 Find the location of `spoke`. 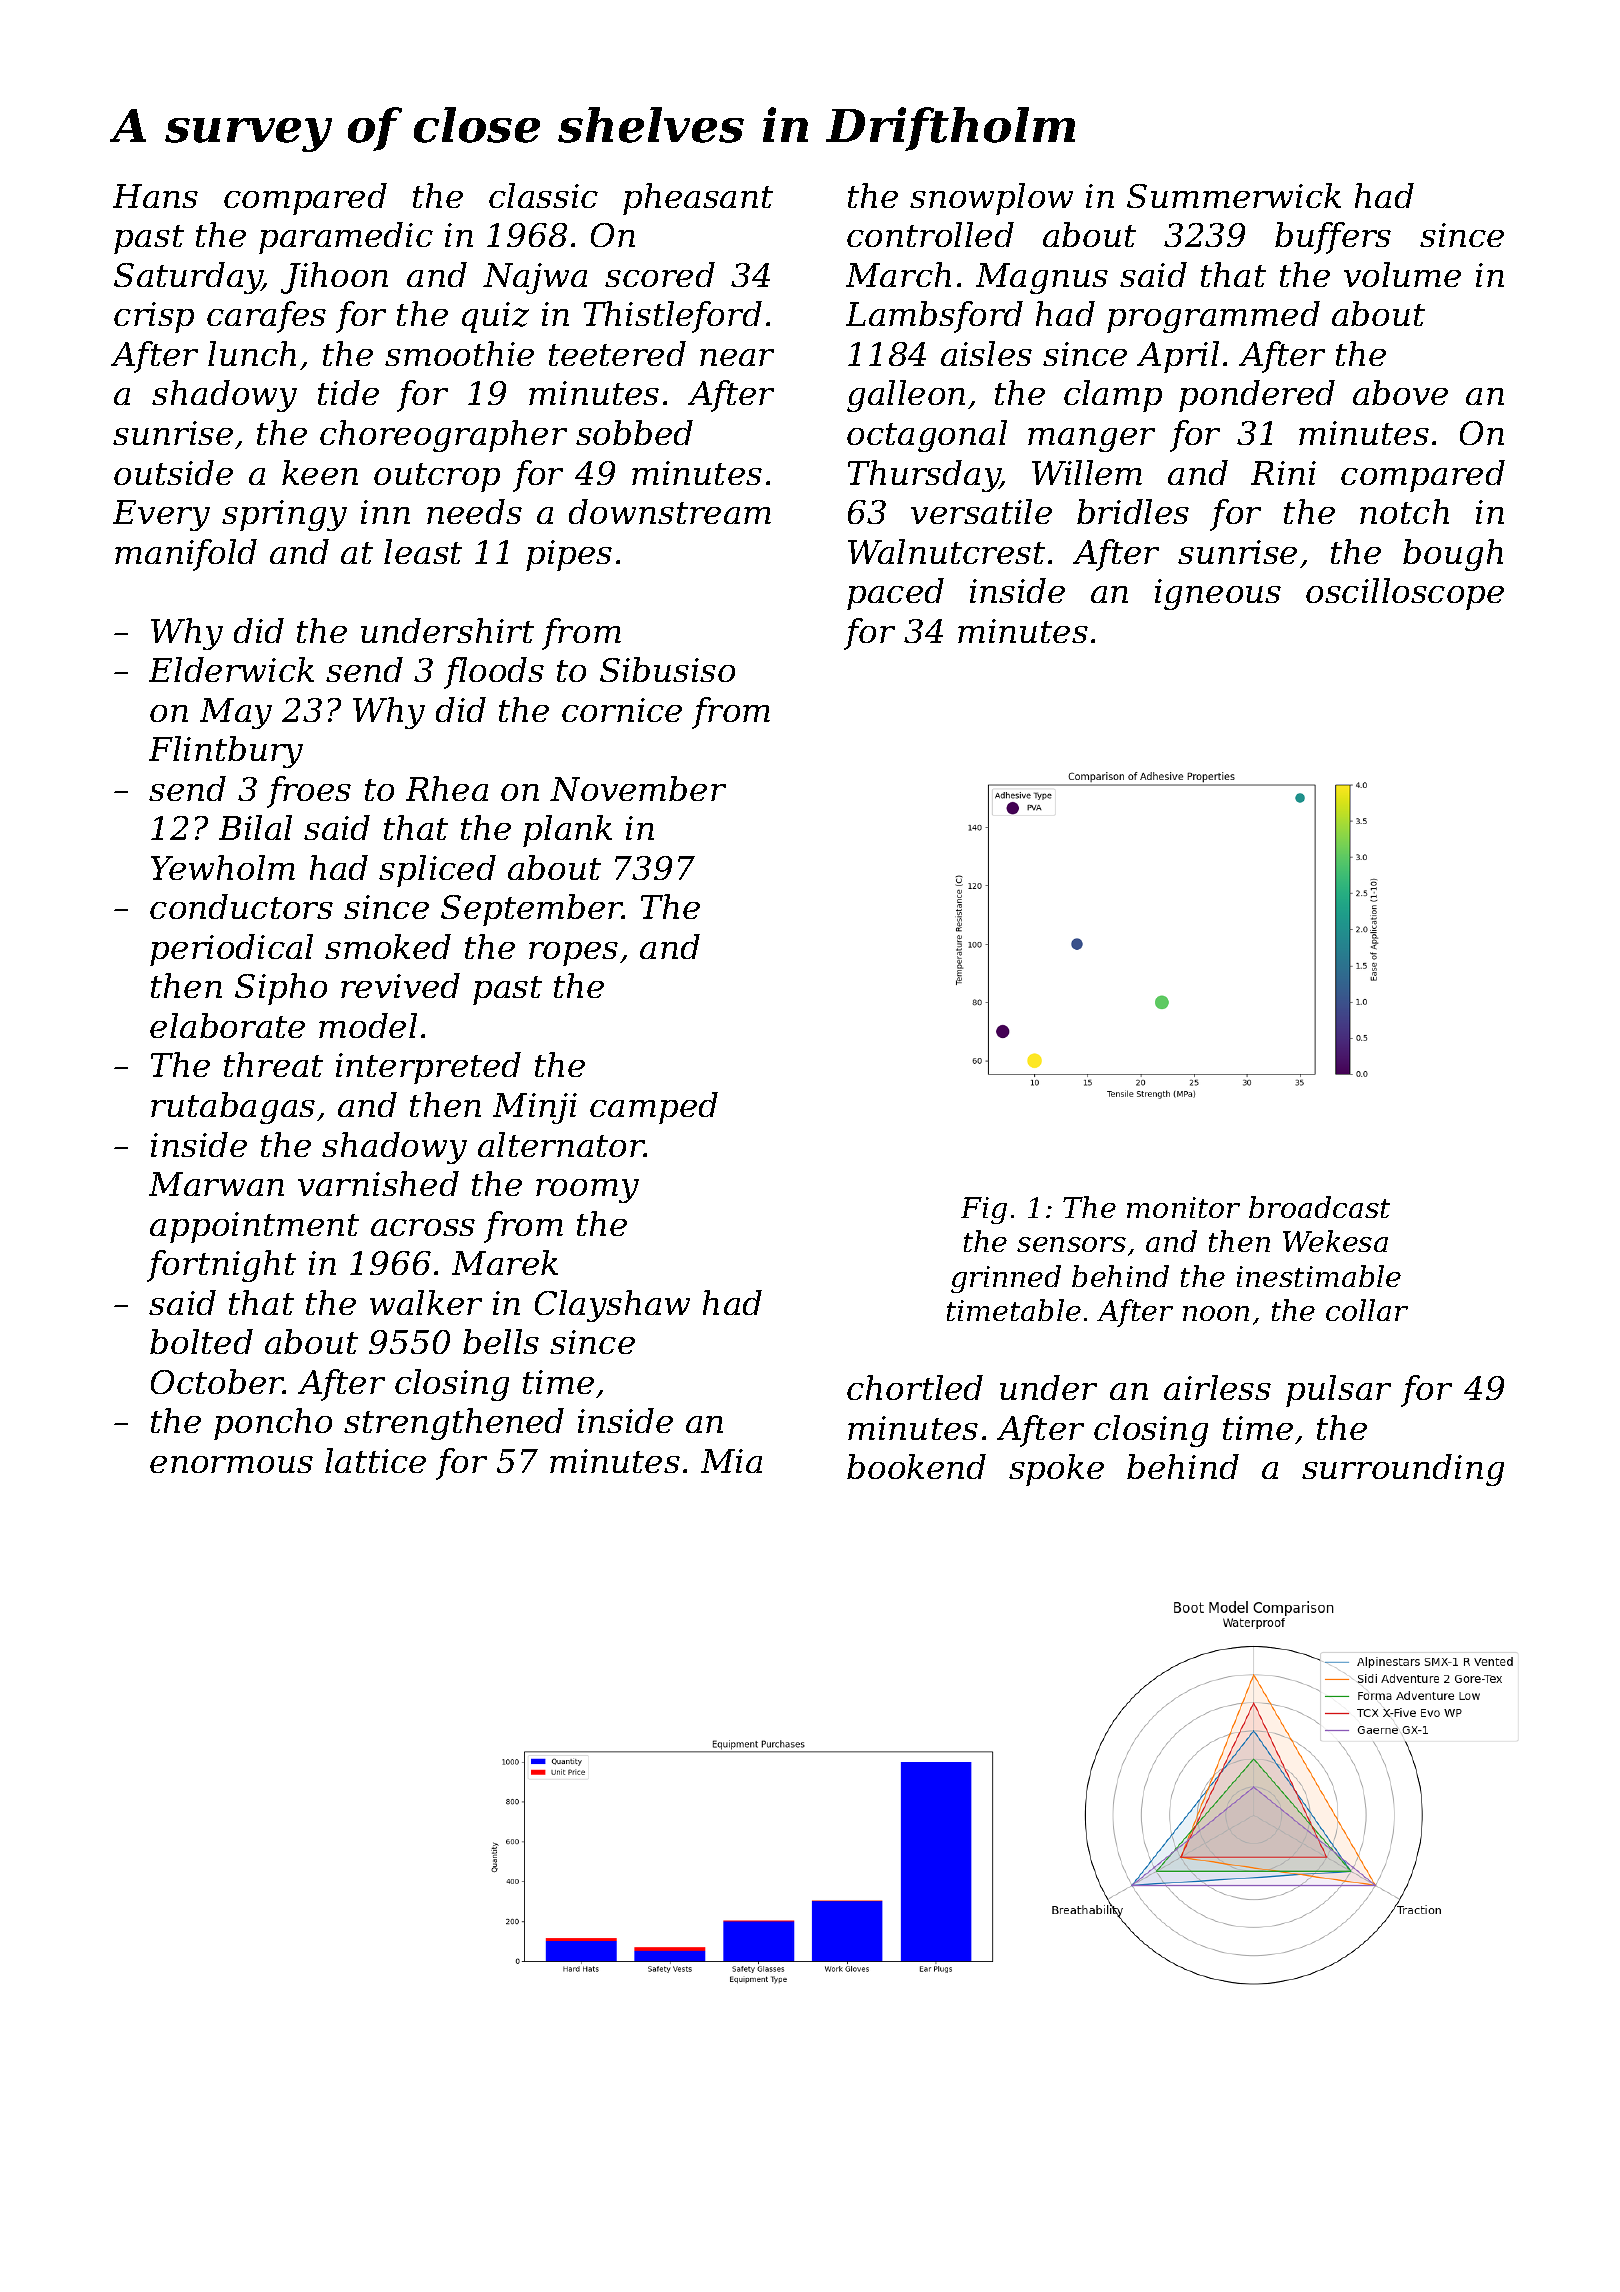

spoke is located at coordinates (1056, 1470).
